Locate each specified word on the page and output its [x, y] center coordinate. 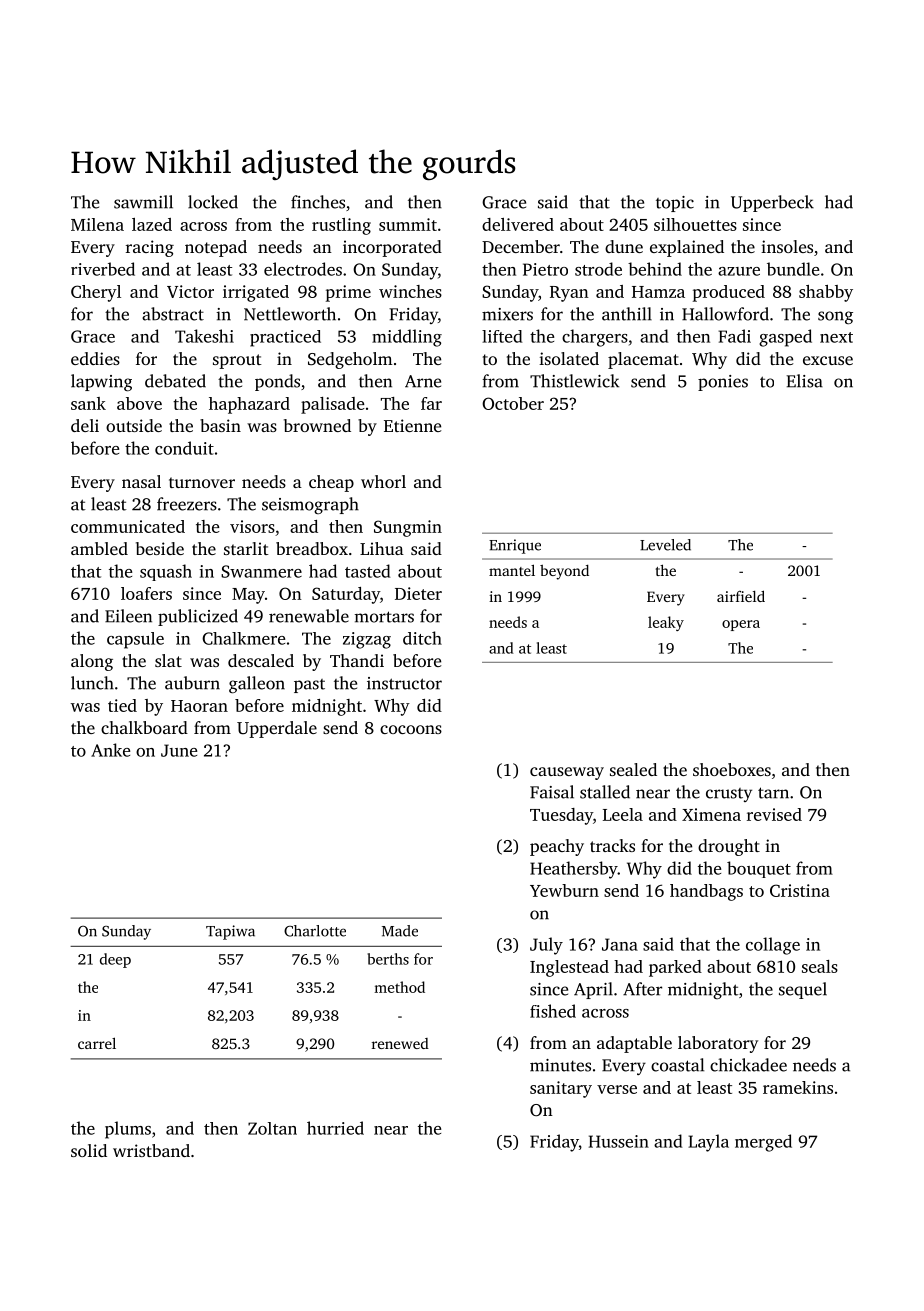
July [546, 946]
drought [729, 847]
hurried [335, 1128]
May [248, 596]
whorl [383, 481]
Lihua [382, 548]
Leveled [665, 545]
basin [220, 425]
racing [150, 248]
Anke [110, 750]
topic [675, 204]
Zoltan [272, 1128]
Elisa [804, 381]
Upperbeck [772, 203]
